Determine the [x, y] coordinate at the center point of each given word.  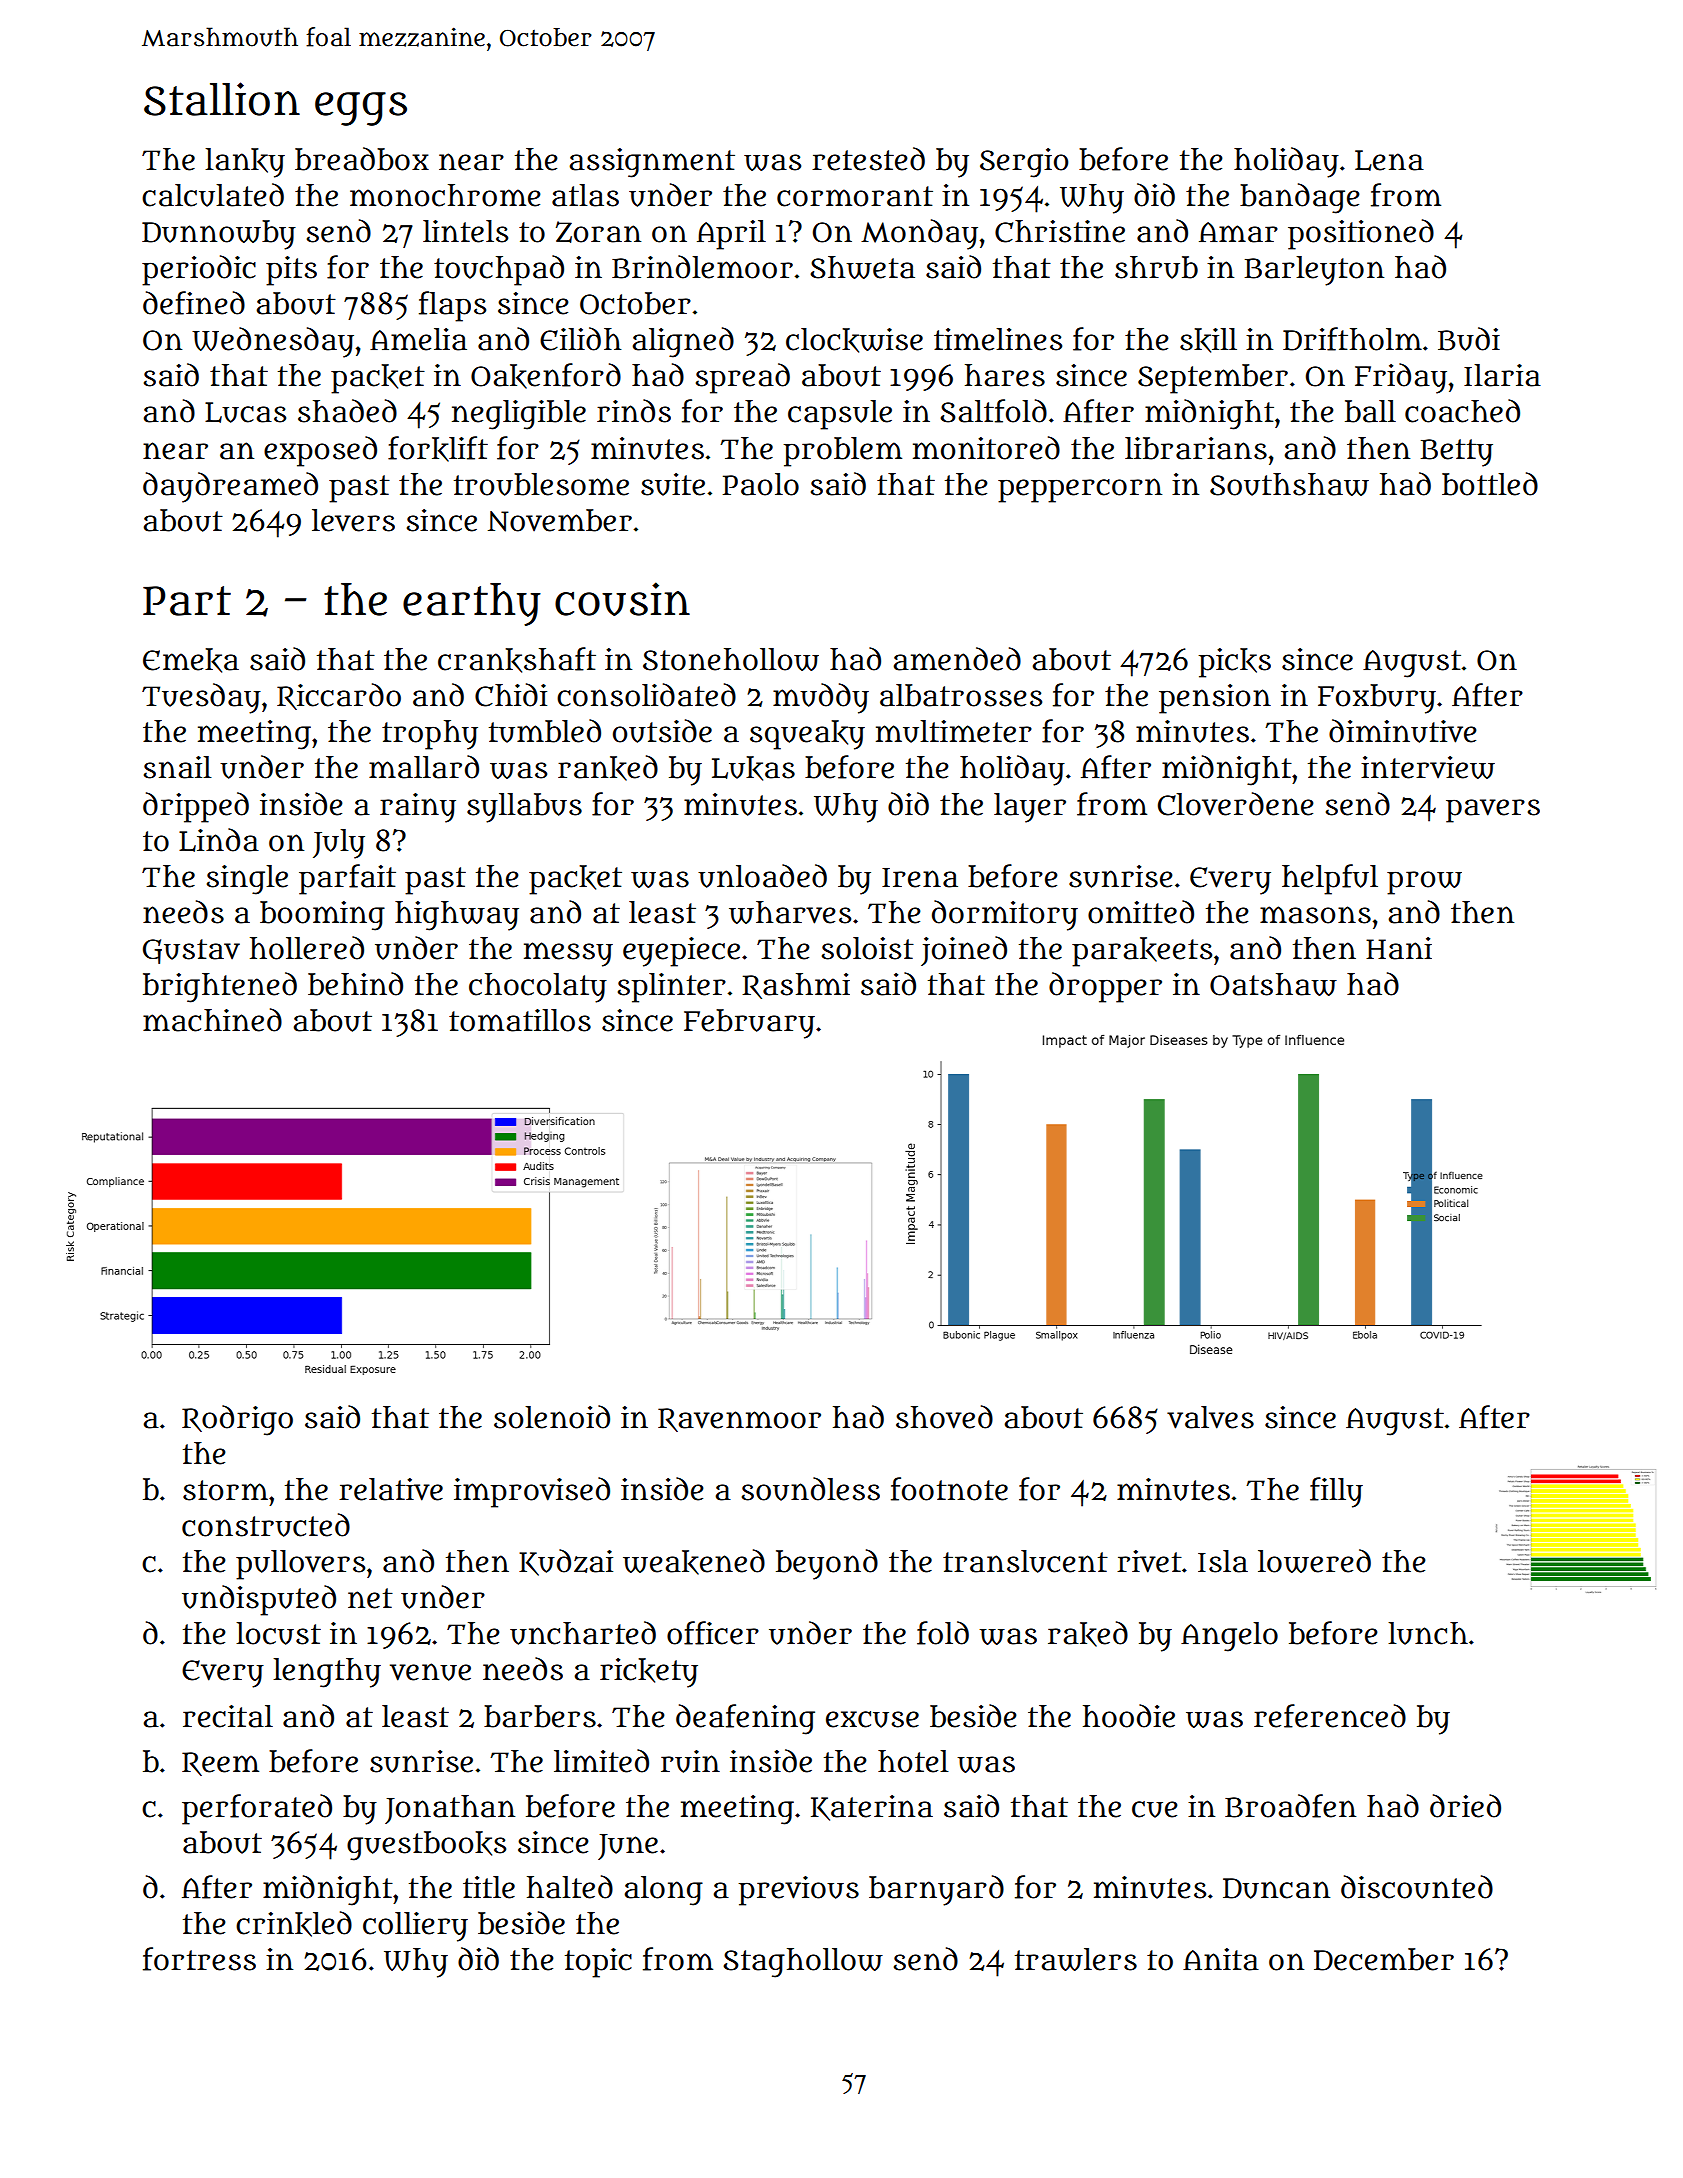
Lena [1389, 160]
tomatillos [520, 1020]
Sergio [1024, 163]
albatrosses [961, 695]
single [247, 880]
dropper [1105, 987]
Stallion [222, 99]
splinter [672, 988]
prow [1424, 883]
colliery [415, 1927]
